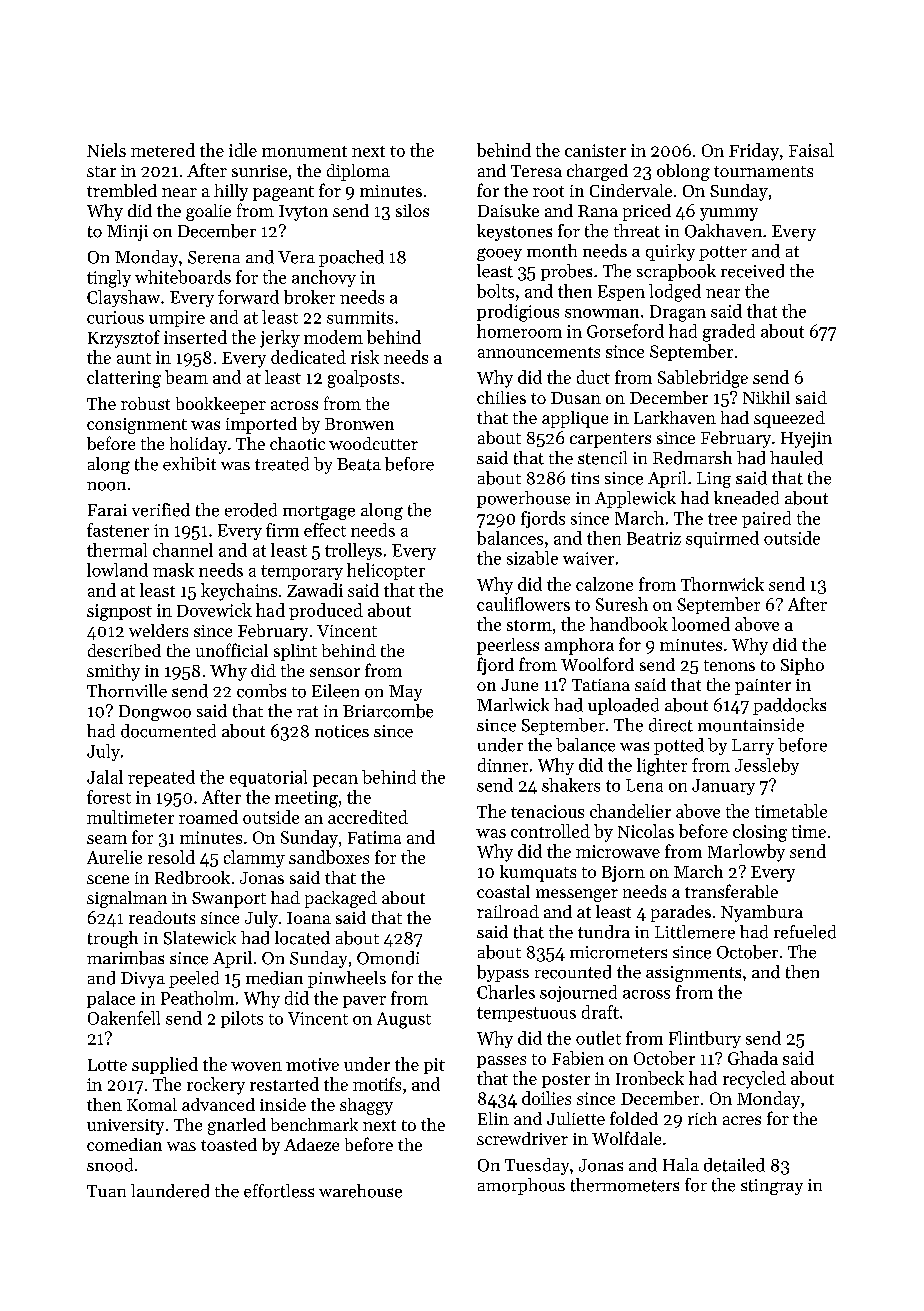  I want to click on trembled, so click(122, 190).
